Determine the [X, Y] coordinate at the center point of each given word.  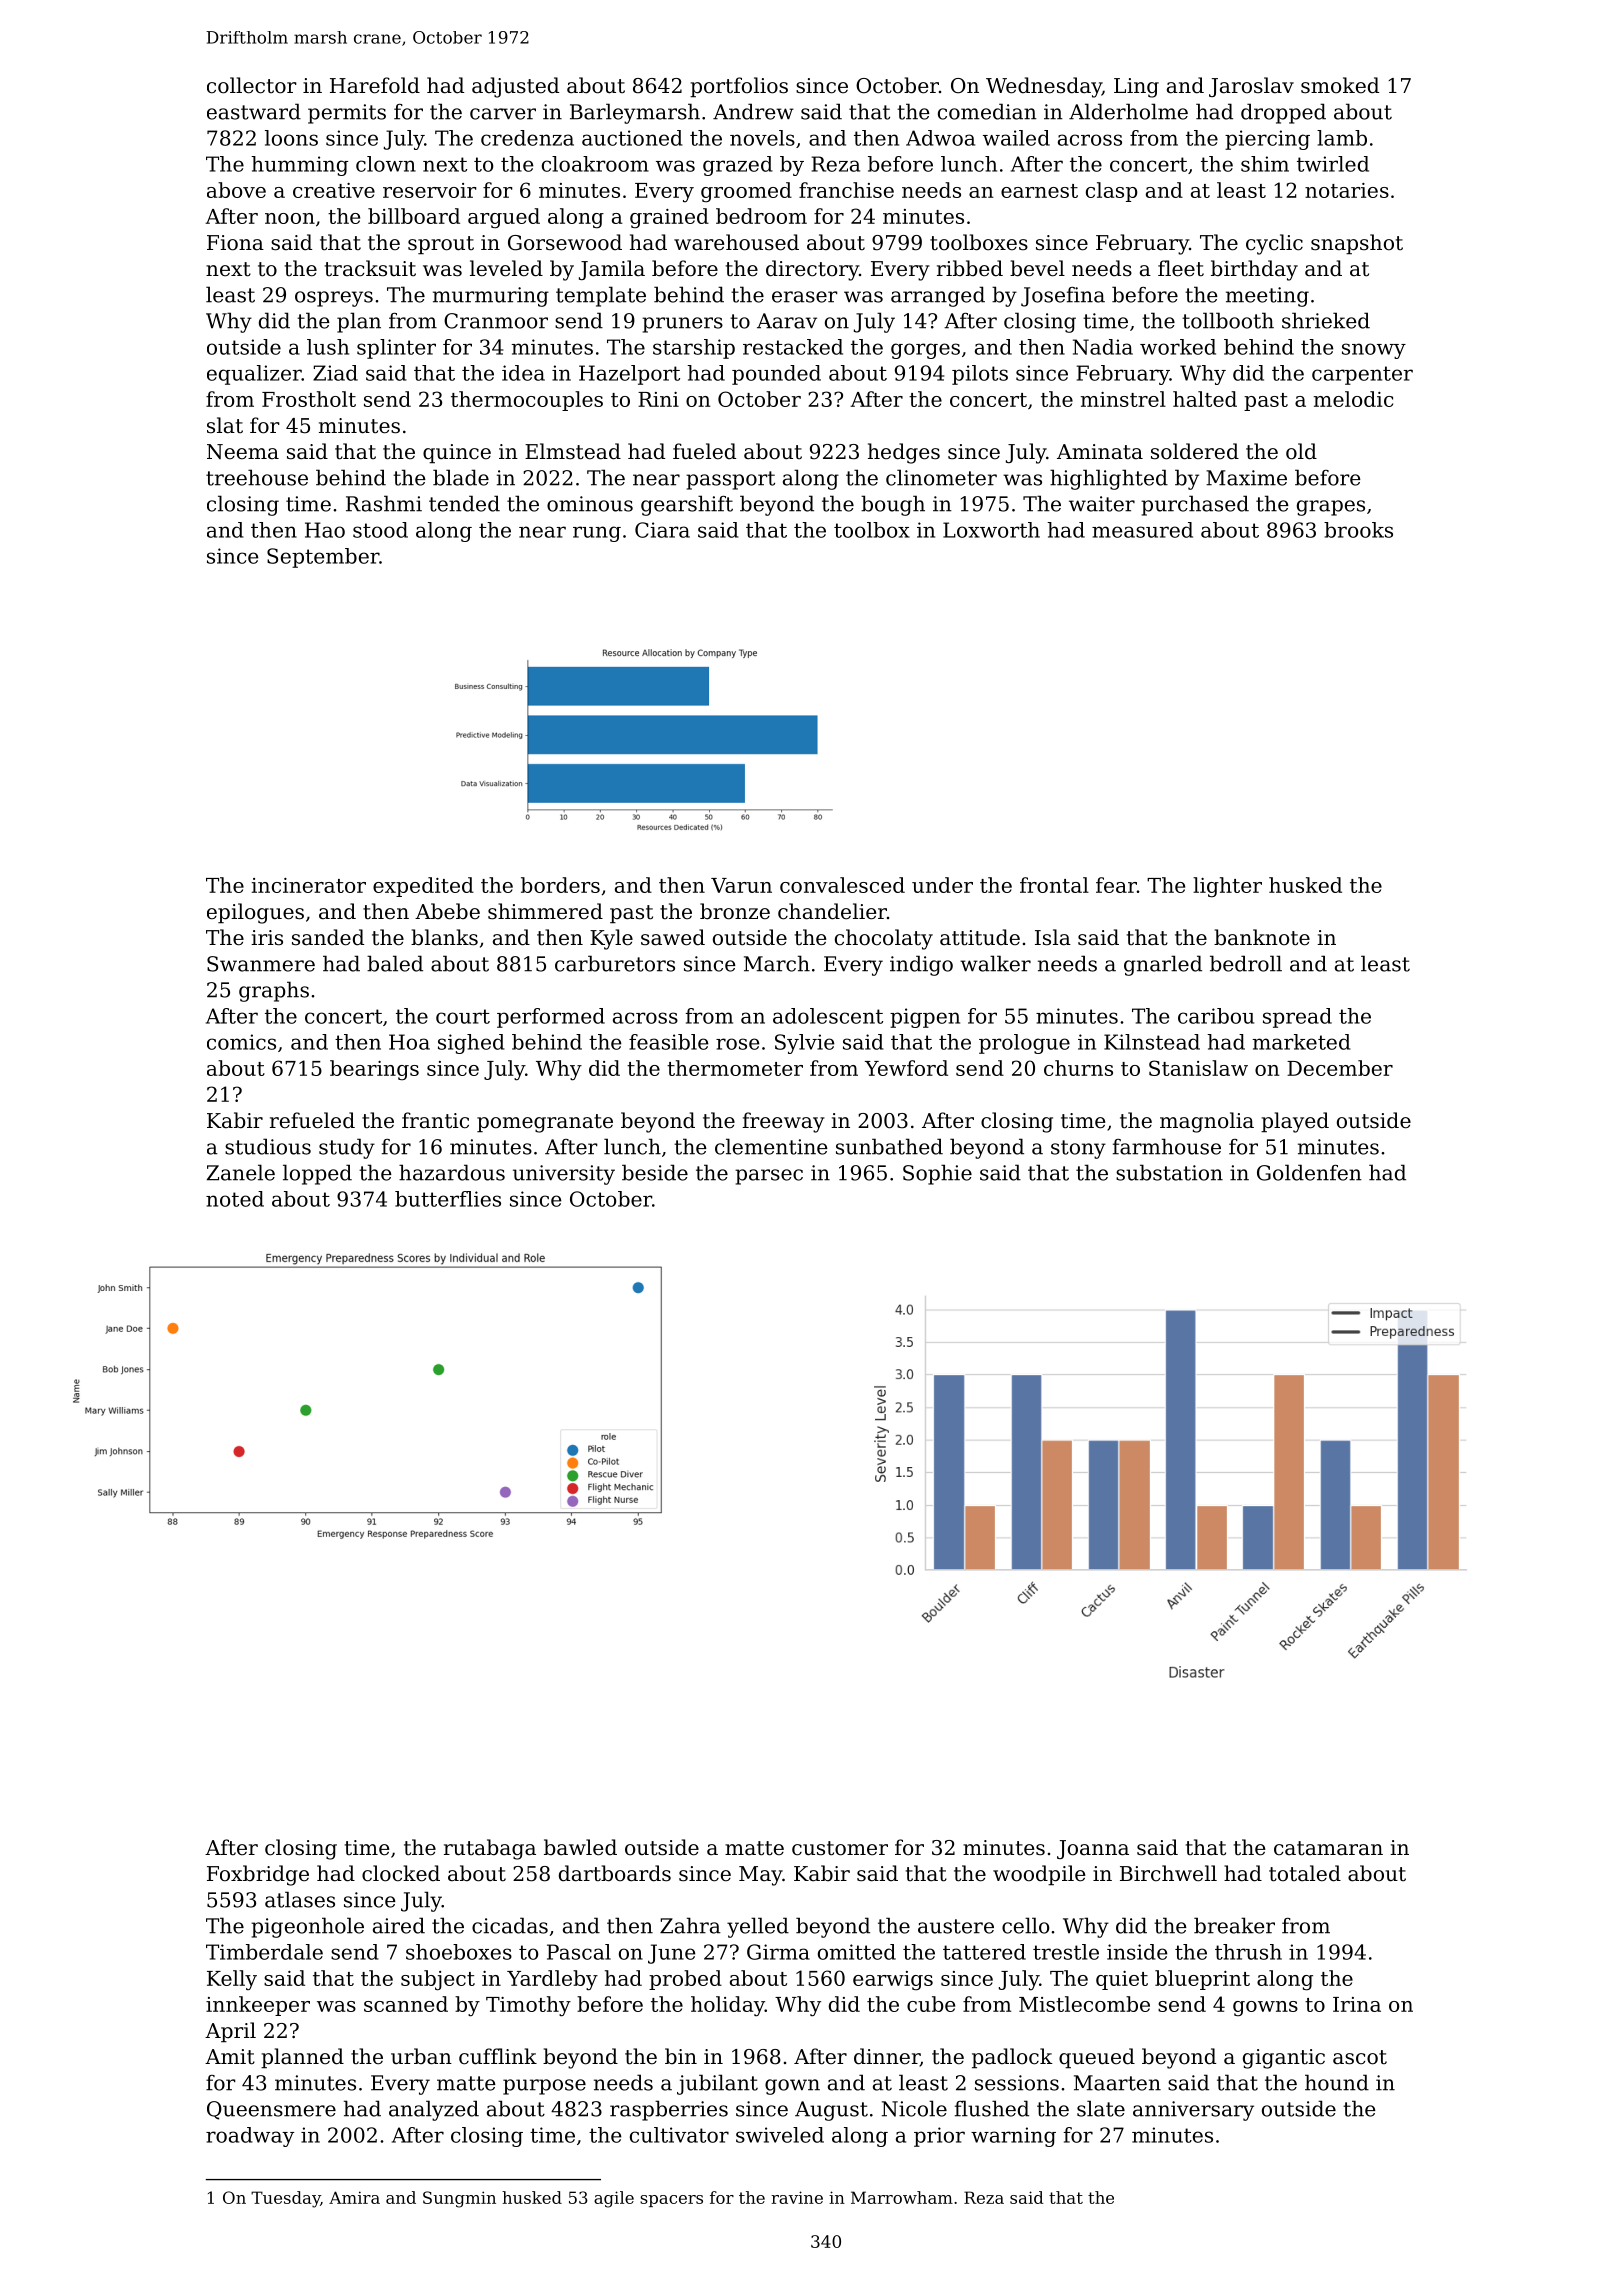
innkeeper [258, 2006]
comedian [987, 111]
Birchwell [1168, 1873]
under [942, 885]
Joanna [1093, 1849]
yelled [758, 1927]
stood [380, 530]
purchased [1195, 505]
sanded [328, 937]
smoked [1340, 85]
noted [235, 1199]
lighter [1227, 887]
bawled [580, 1847]
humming [299, 166]
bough [893, 505]
